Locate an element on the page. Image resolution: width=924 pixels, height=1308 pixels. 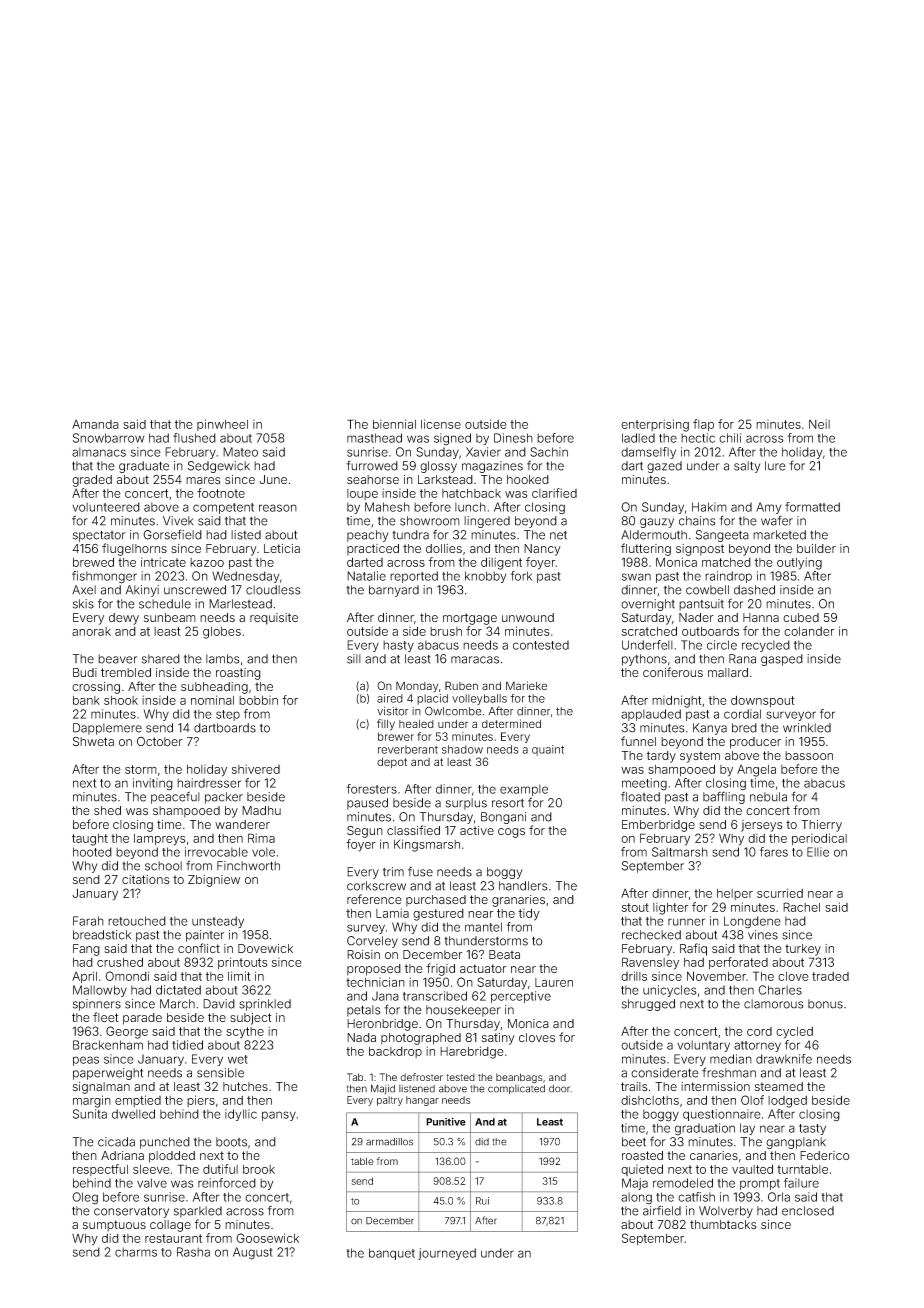
license is located at coordinates (441, 424).
